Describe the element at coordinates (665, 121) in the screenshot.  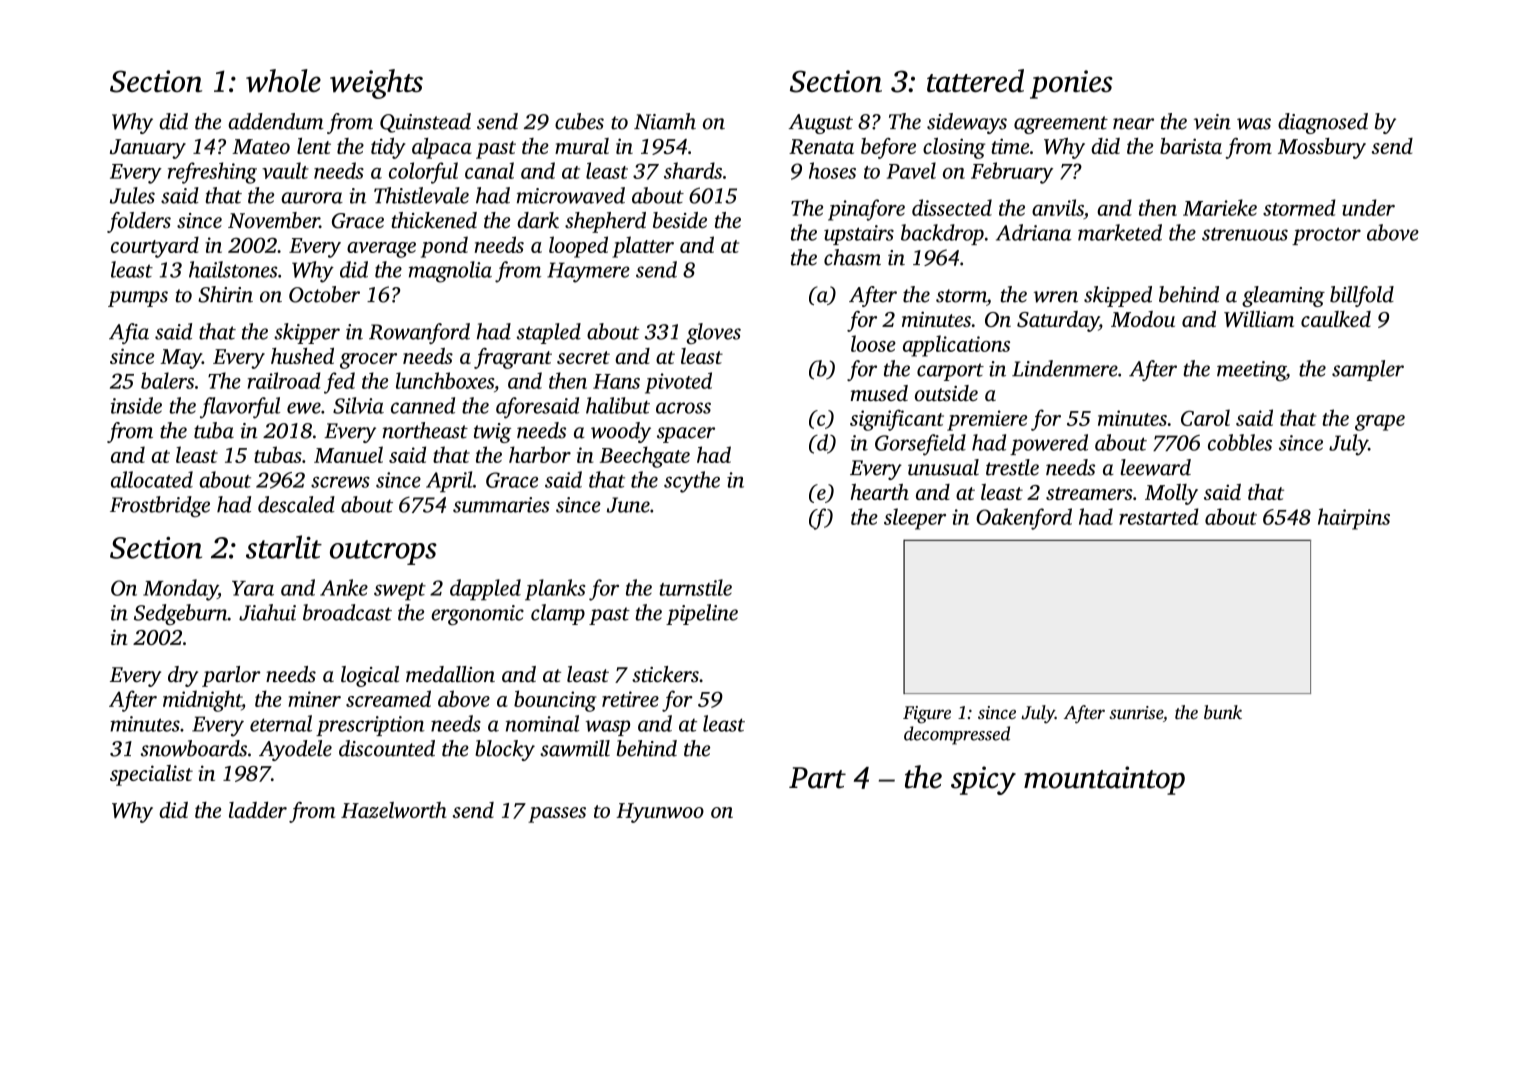
I see `Niamh` at that location.
